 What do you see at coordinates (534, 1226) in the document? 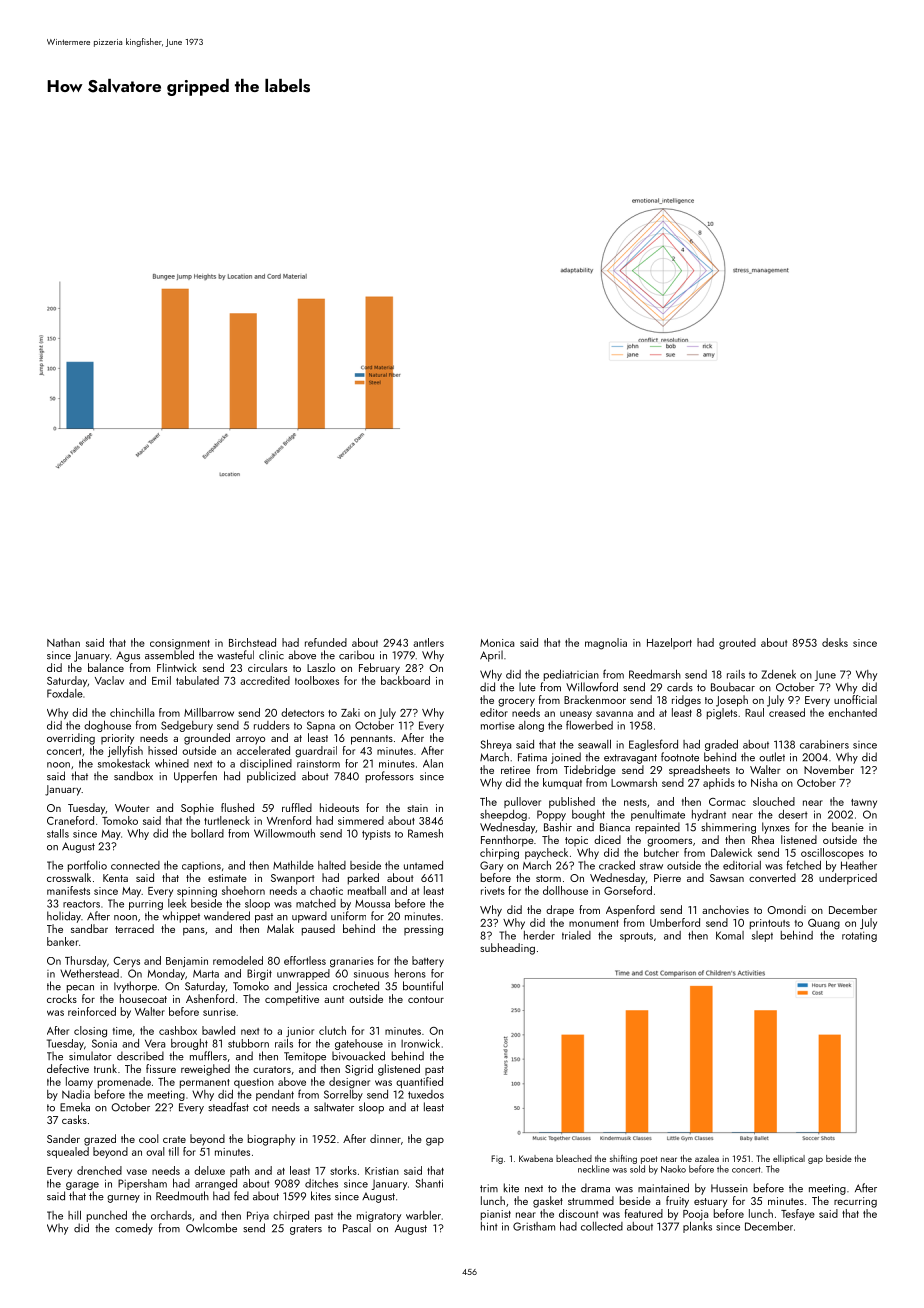
I see `Gristham` at bounding box center [534, 1226].
